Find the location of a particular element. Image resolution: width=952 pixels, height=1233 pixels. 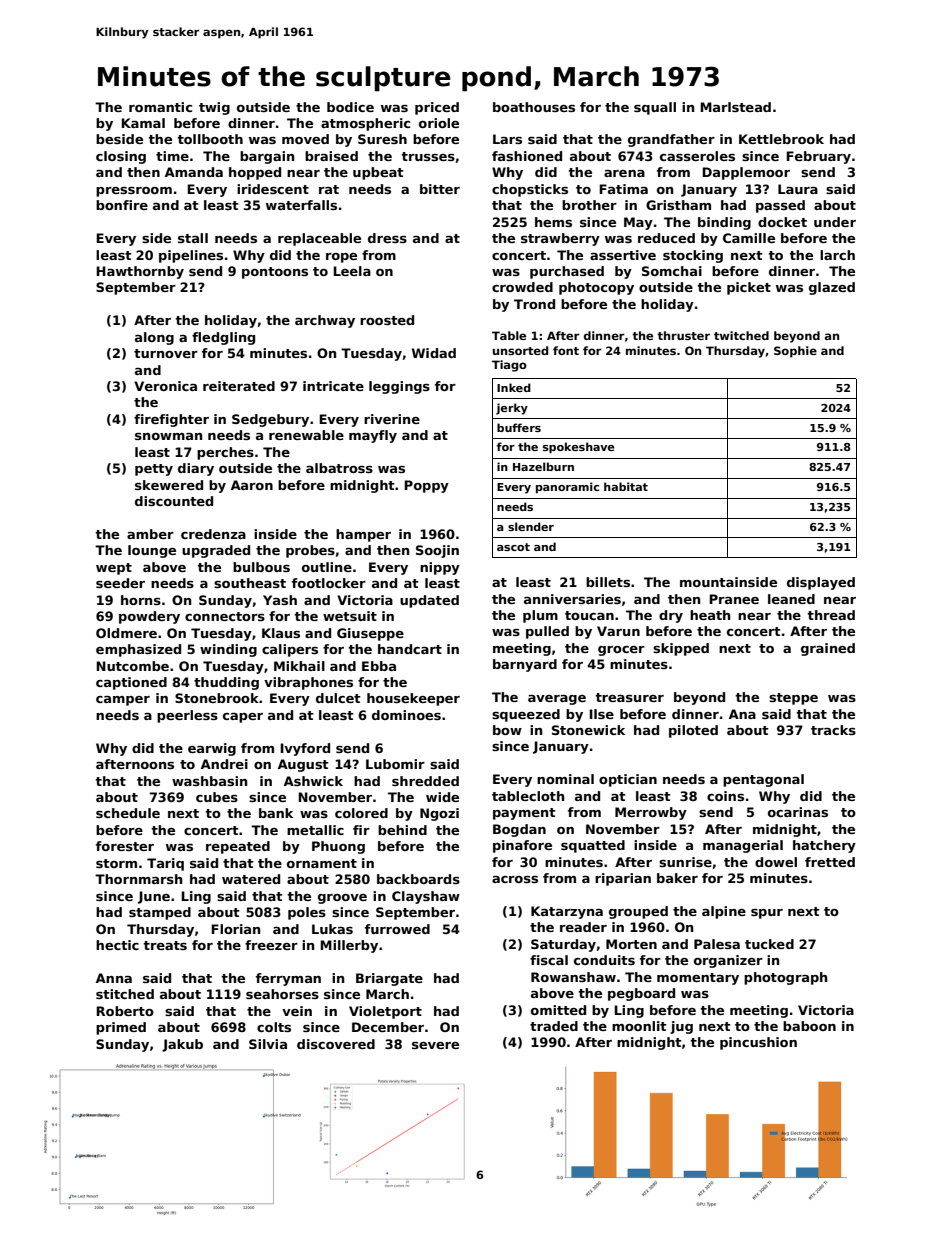

Gristham is located at coordinates (678, 205).
